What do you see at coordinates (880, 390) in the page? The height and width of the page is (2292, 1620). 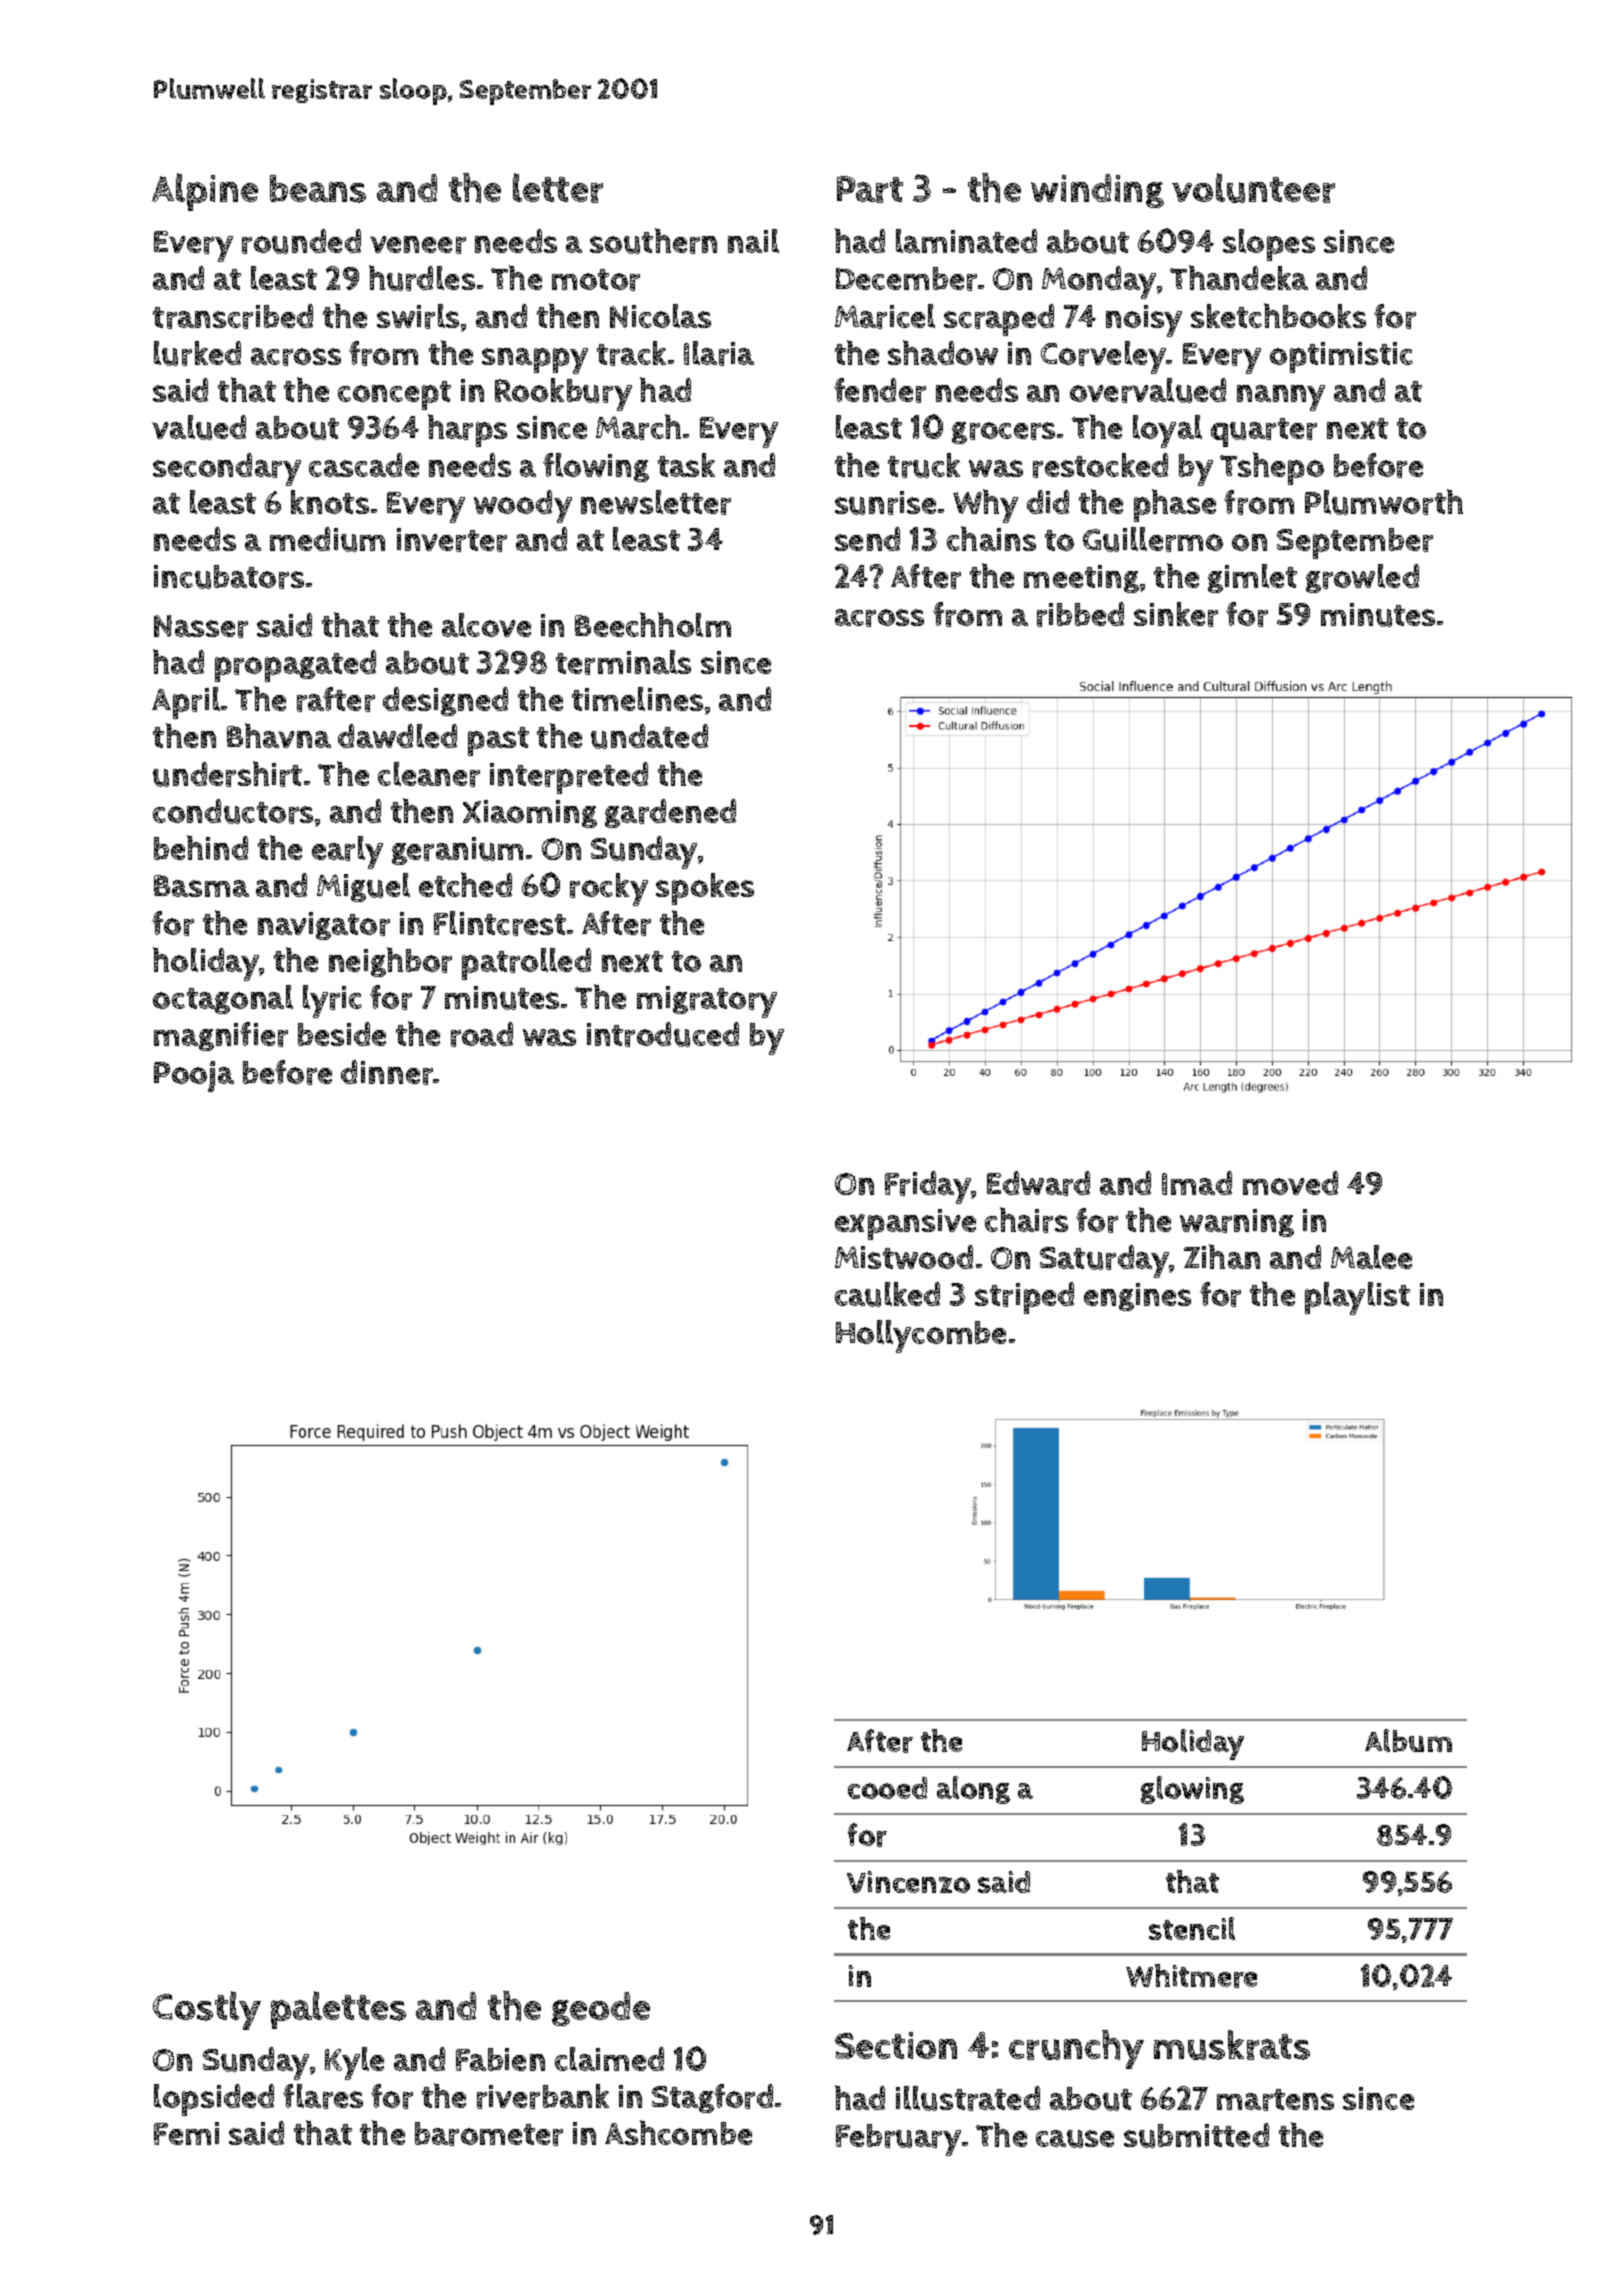 I see `fender` at bounding box center [880, 390].
